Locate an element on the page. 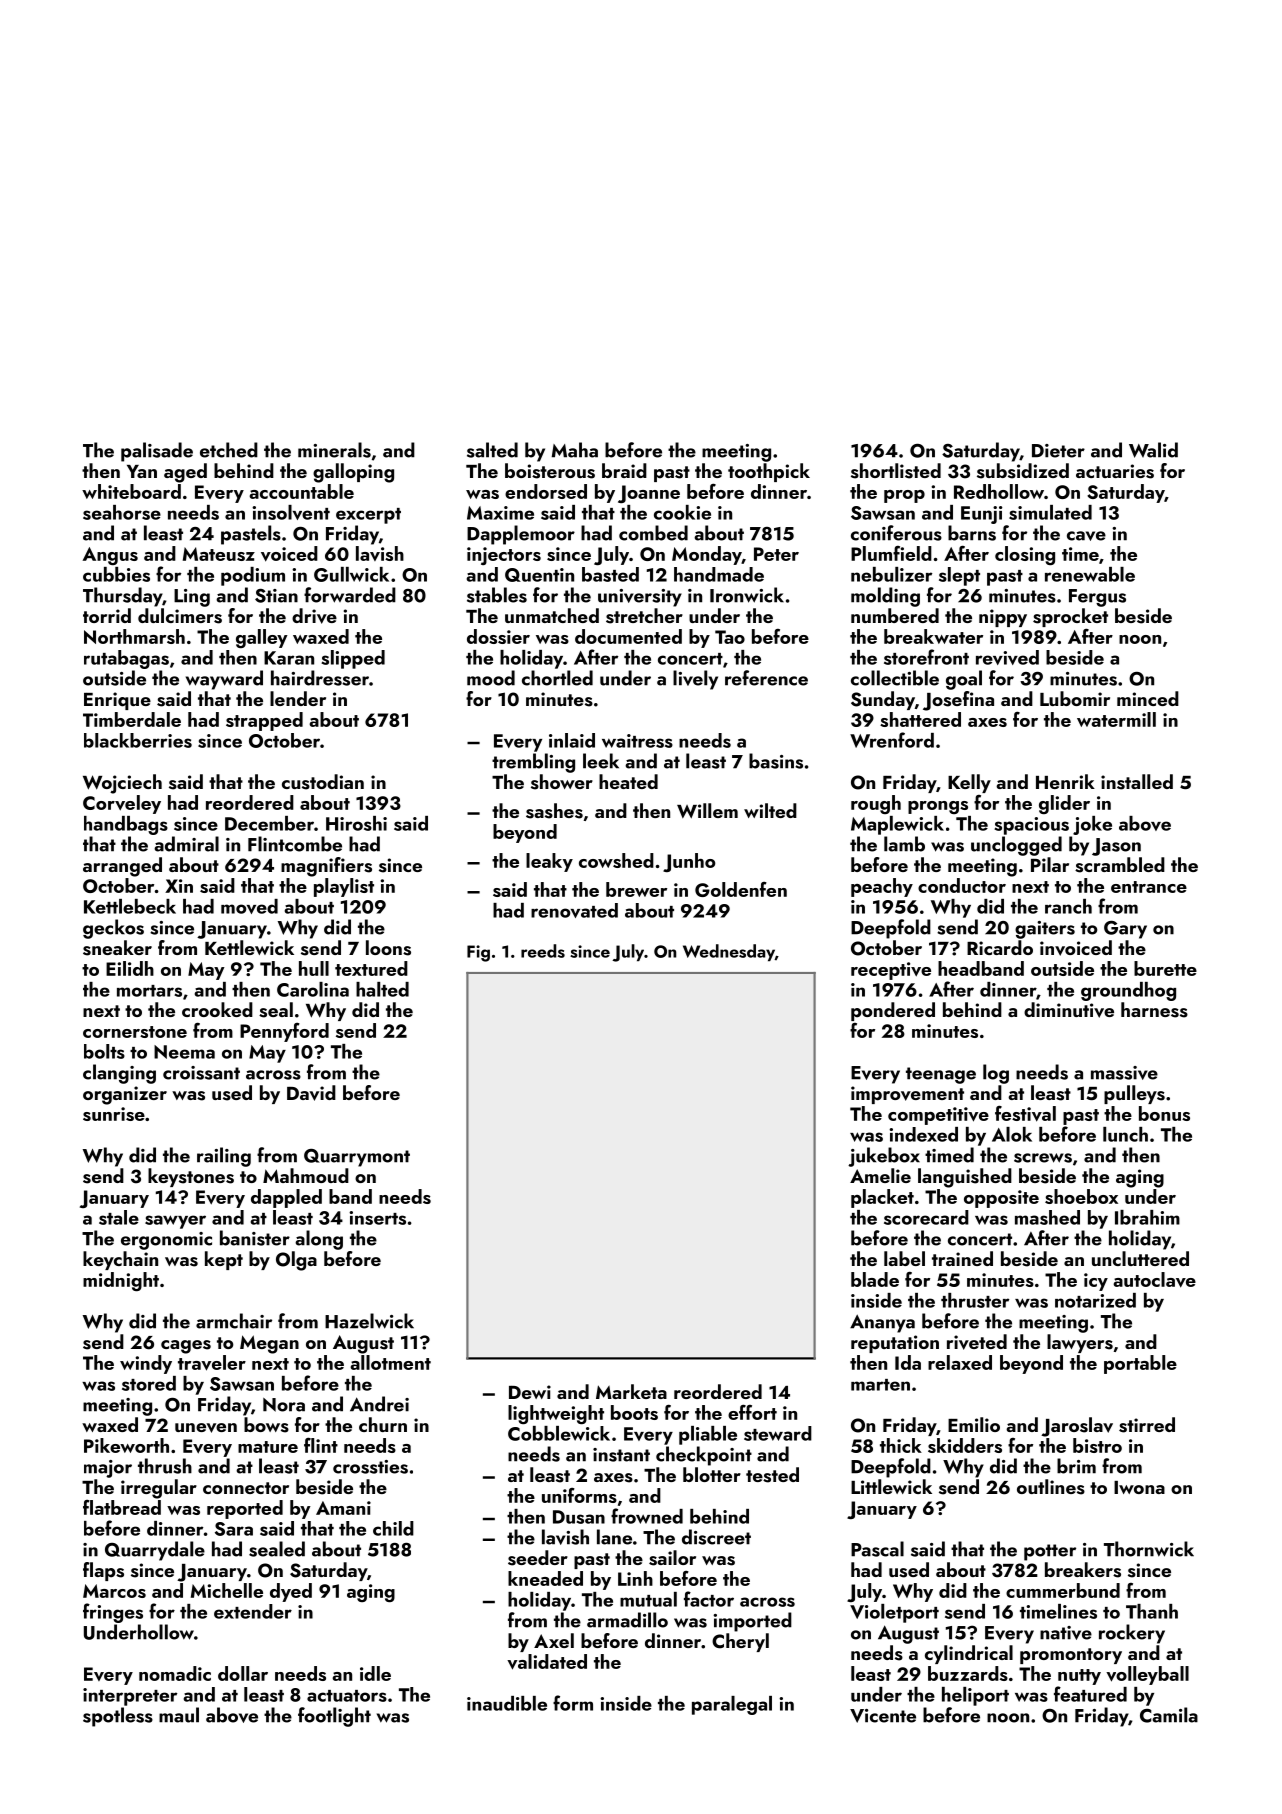 Image resolution: width=1282 pixels, height=1814 pixels. toothpick is located at coordinates (769, 472).
